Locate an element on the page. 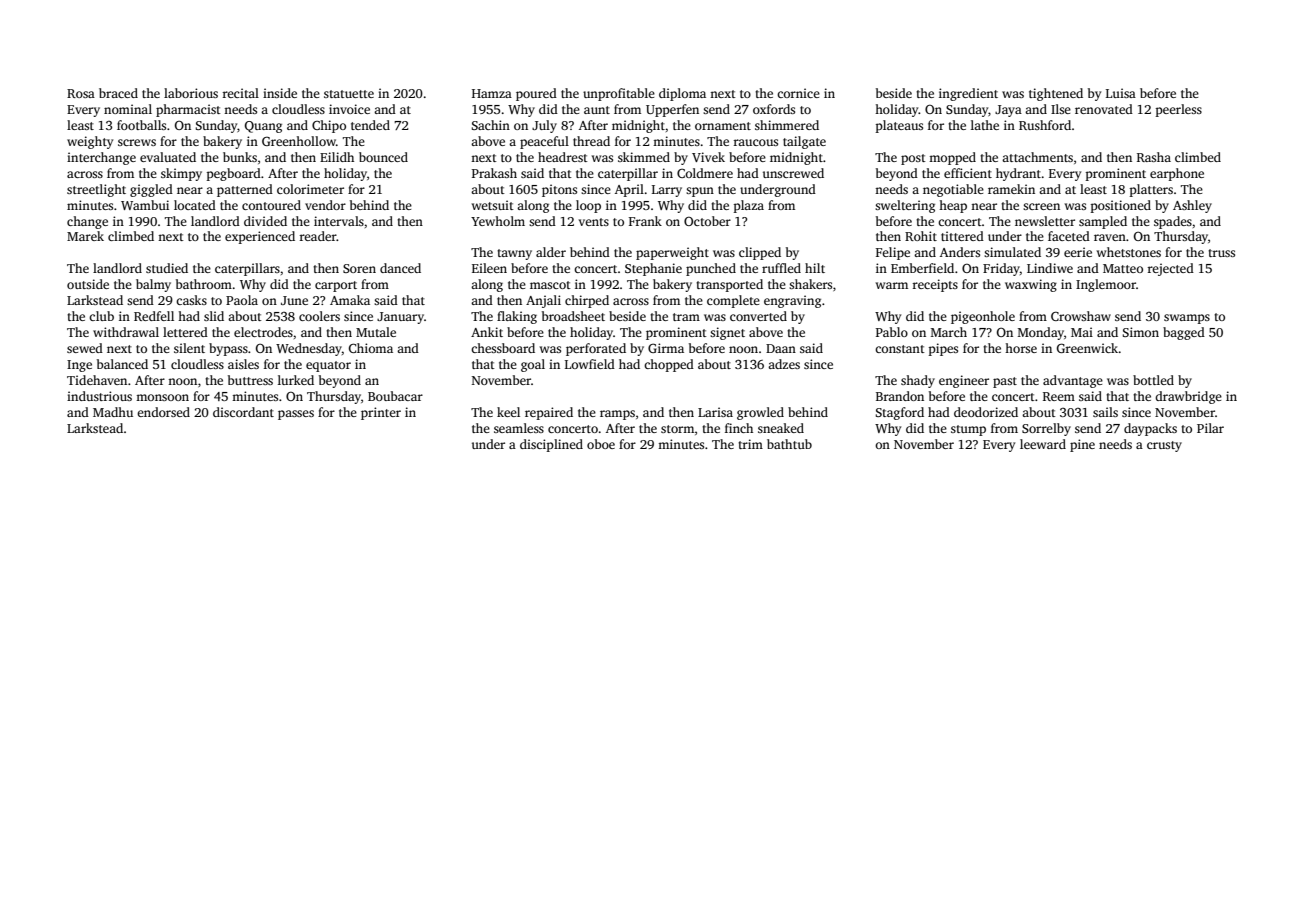 This document has width=1308, height=924. Simon is located at coordinates (1140, 332).
